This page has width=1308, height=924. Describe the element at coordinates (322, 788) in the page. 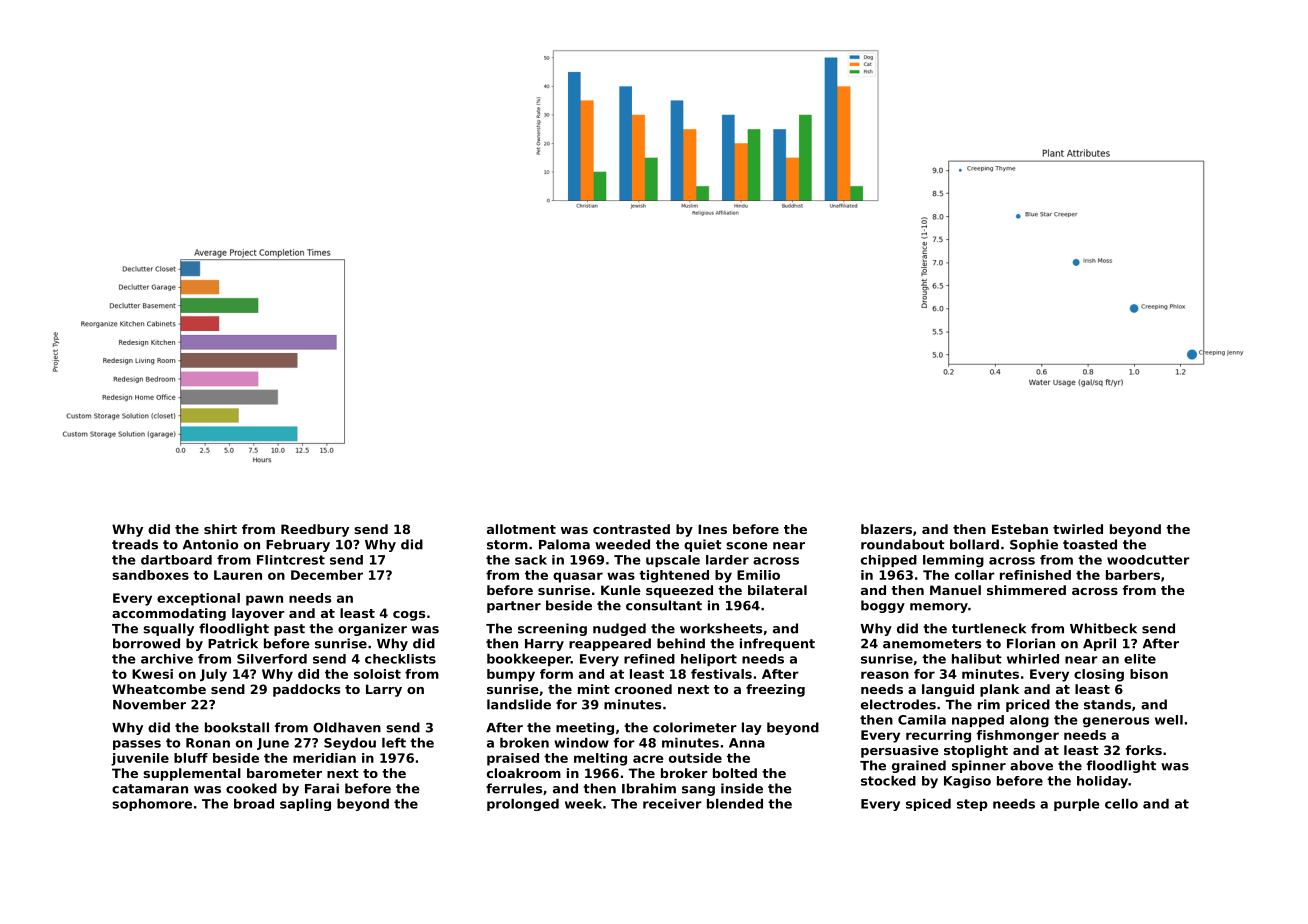

I see `Farai` at that location.
